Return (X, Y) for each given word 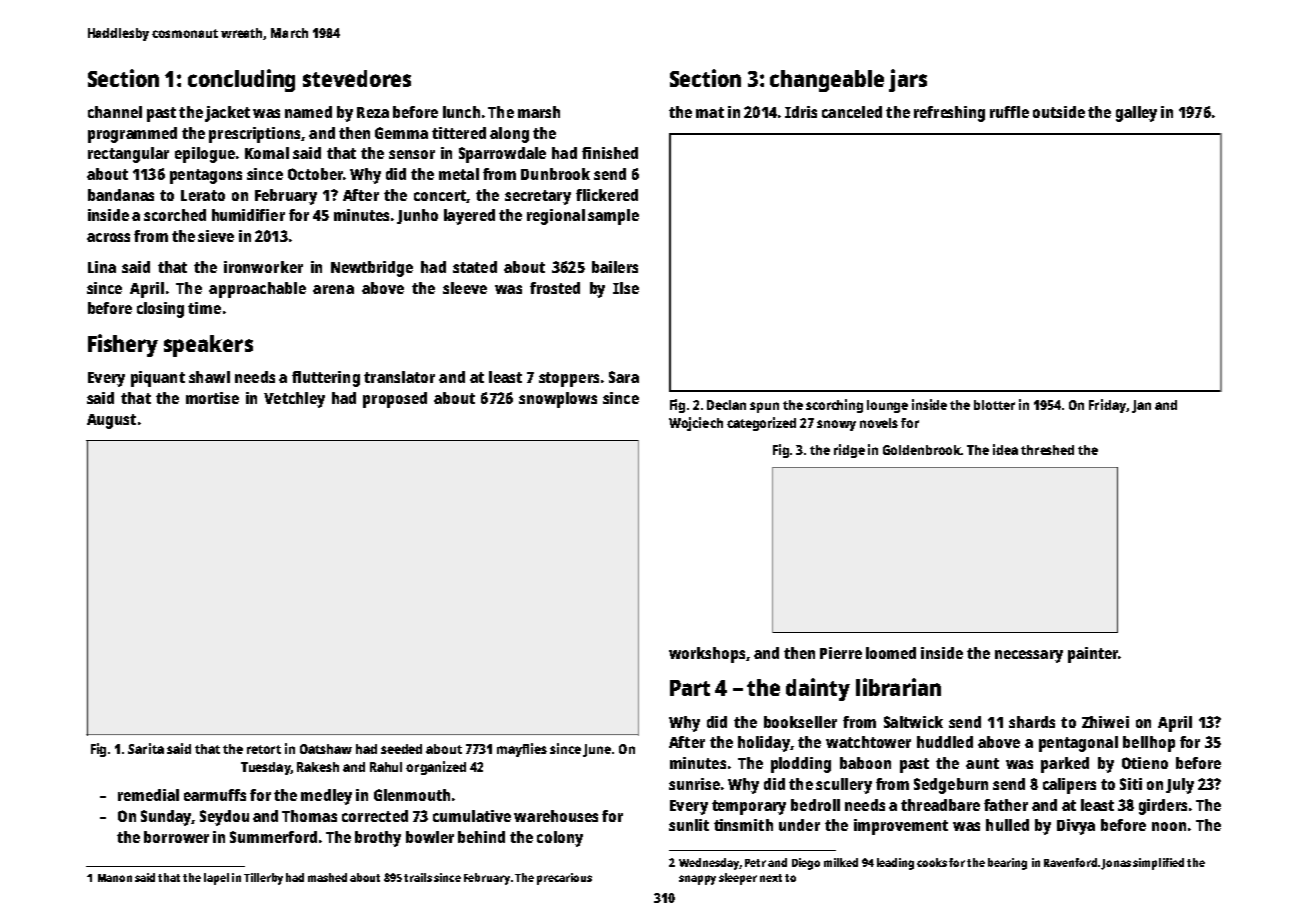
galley (1136, 114)
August (111, 421)
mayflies (522, 750)
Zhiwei (1105, 722)
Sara (624, 377)
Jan (1141, 406)
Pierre (841, 653)
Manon (115, 878)
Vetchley (294, 400)
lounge (887, 406)
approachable (257, 290)
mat (710, 112)
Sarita (146, 748)
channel (115, 112)
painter (1093, 655)
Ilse (626, 288)
